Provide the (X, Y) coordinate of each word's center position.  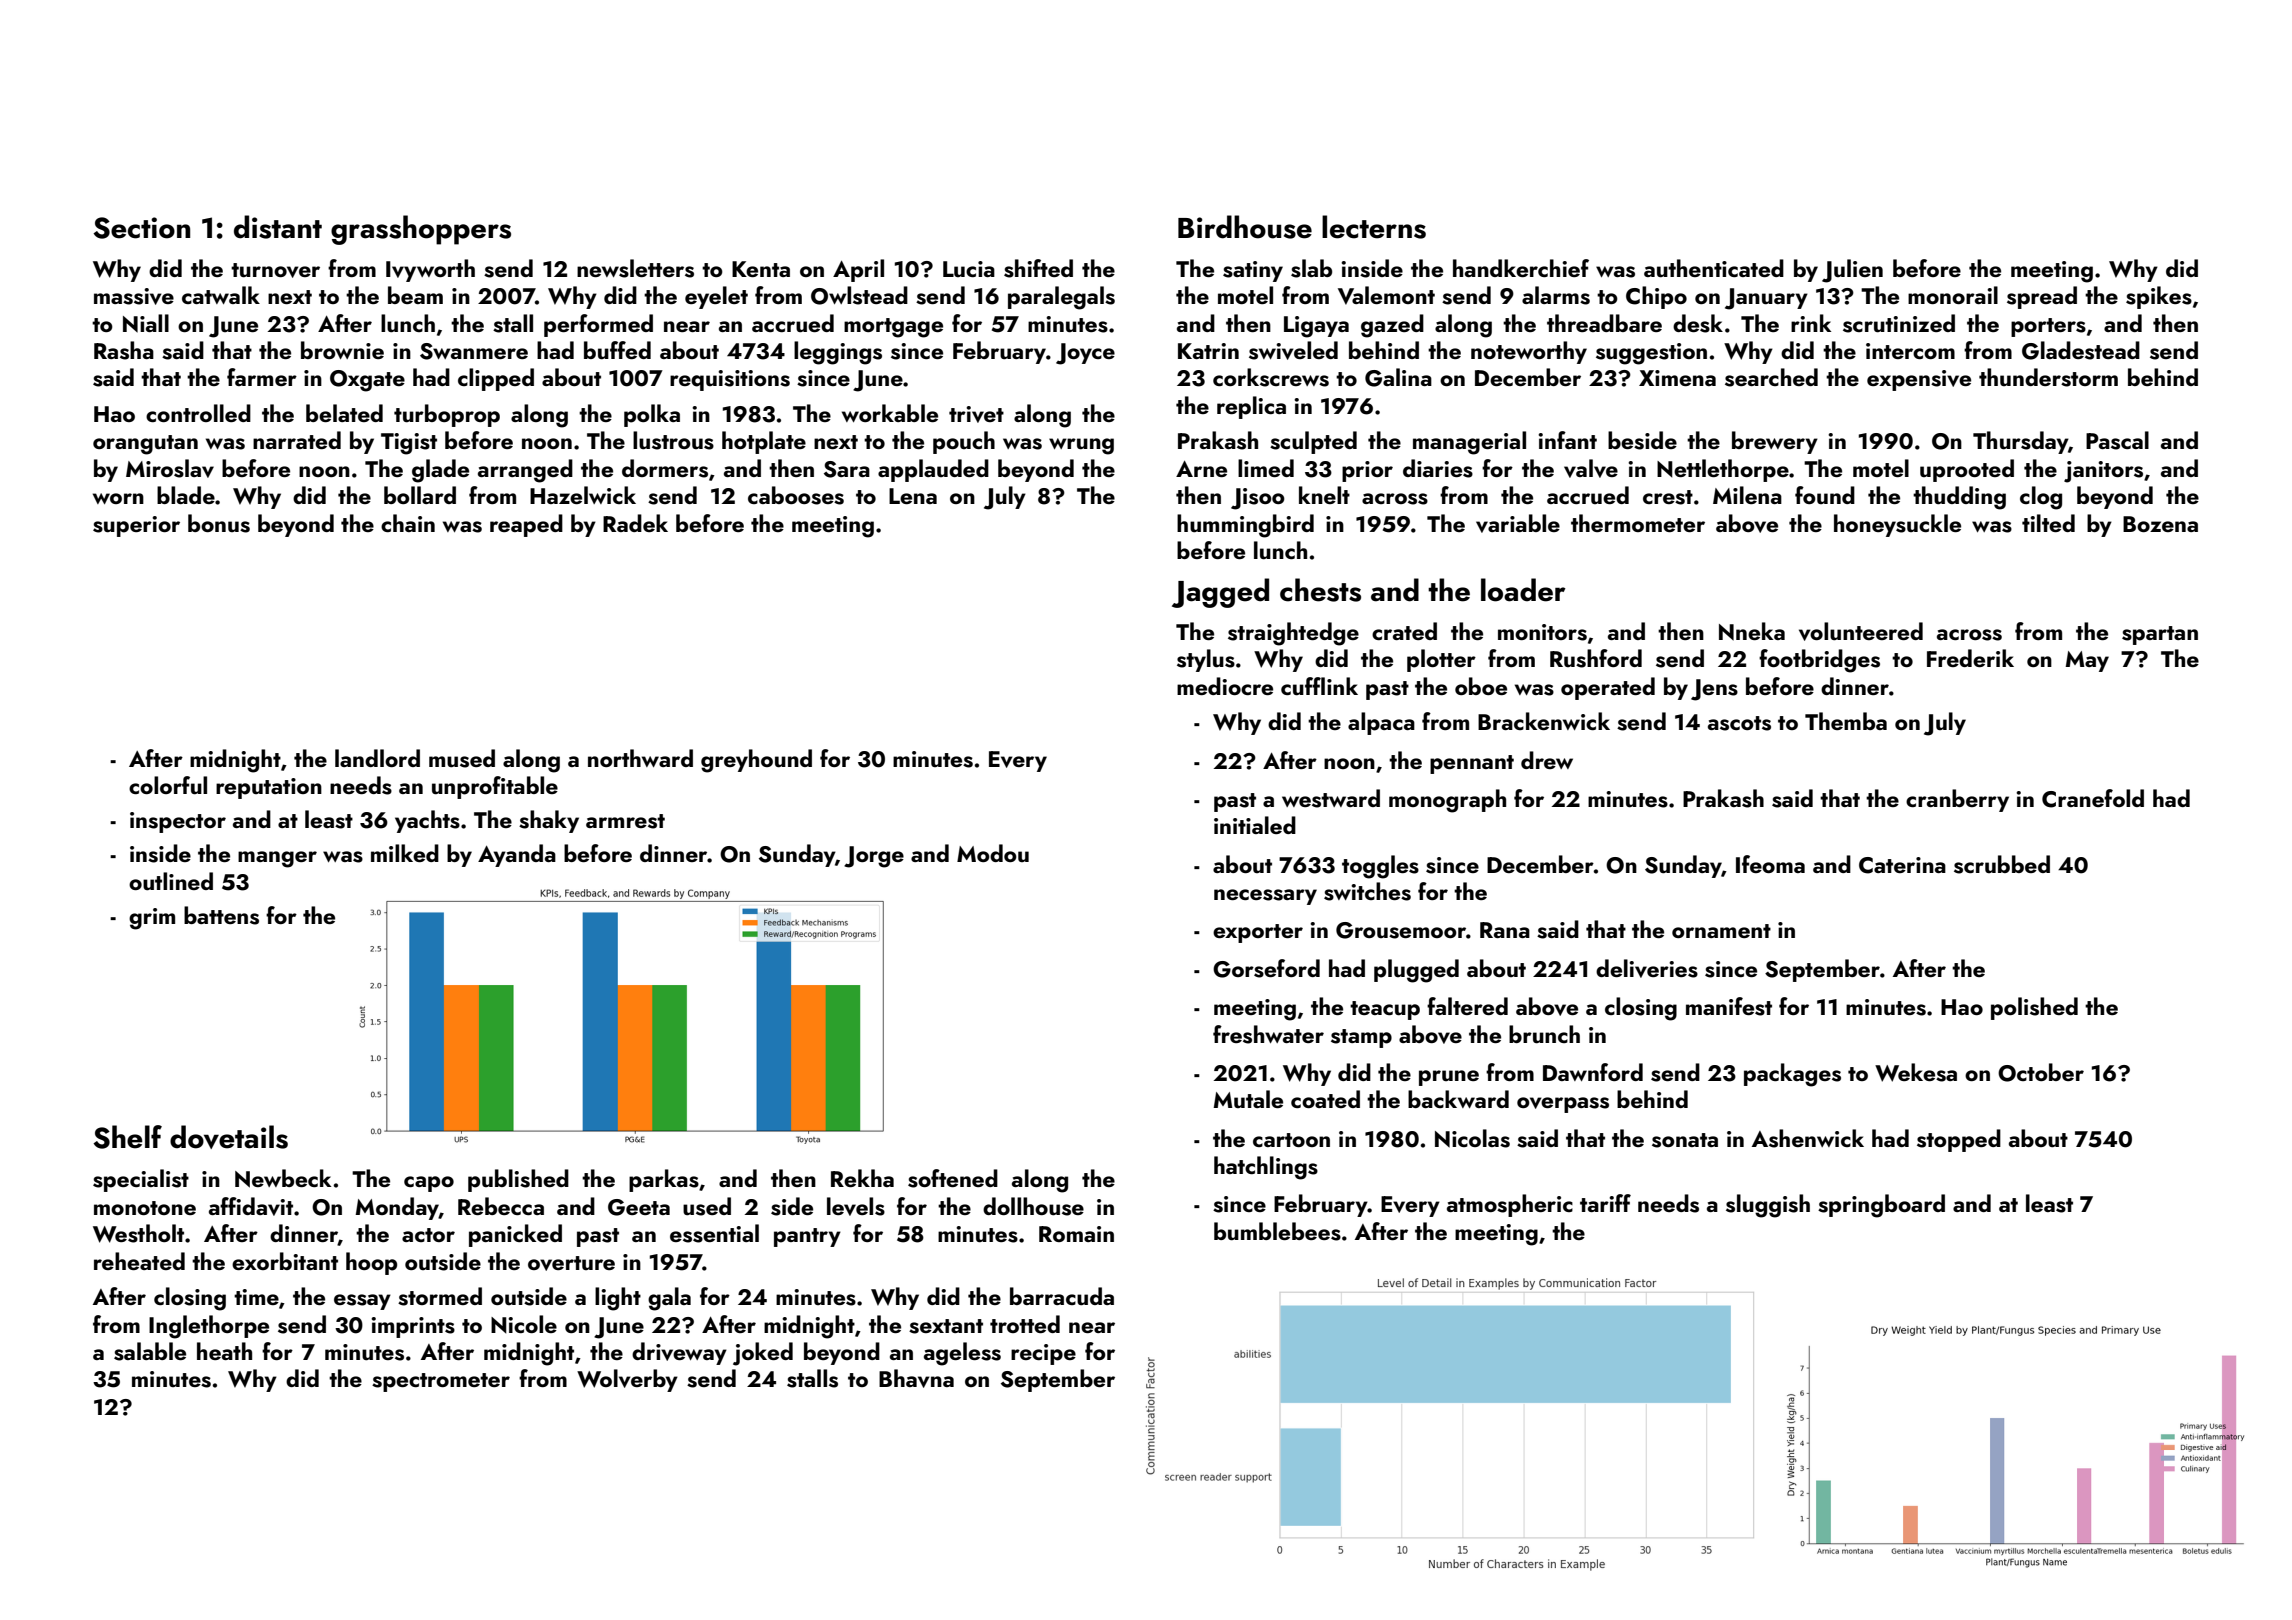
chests (1320, 590)
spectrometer (441, 1382)
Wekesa (1916, 1072)
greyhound (756, 761)
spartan (2160, 635)
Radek (635, 523)
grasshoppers (421, 230)
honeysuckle (1897, 525)
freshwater (1268, 1034)
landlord (377, 758)
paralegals (1061, 298)
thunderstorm (2048, 377)
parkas (664, 1180)
